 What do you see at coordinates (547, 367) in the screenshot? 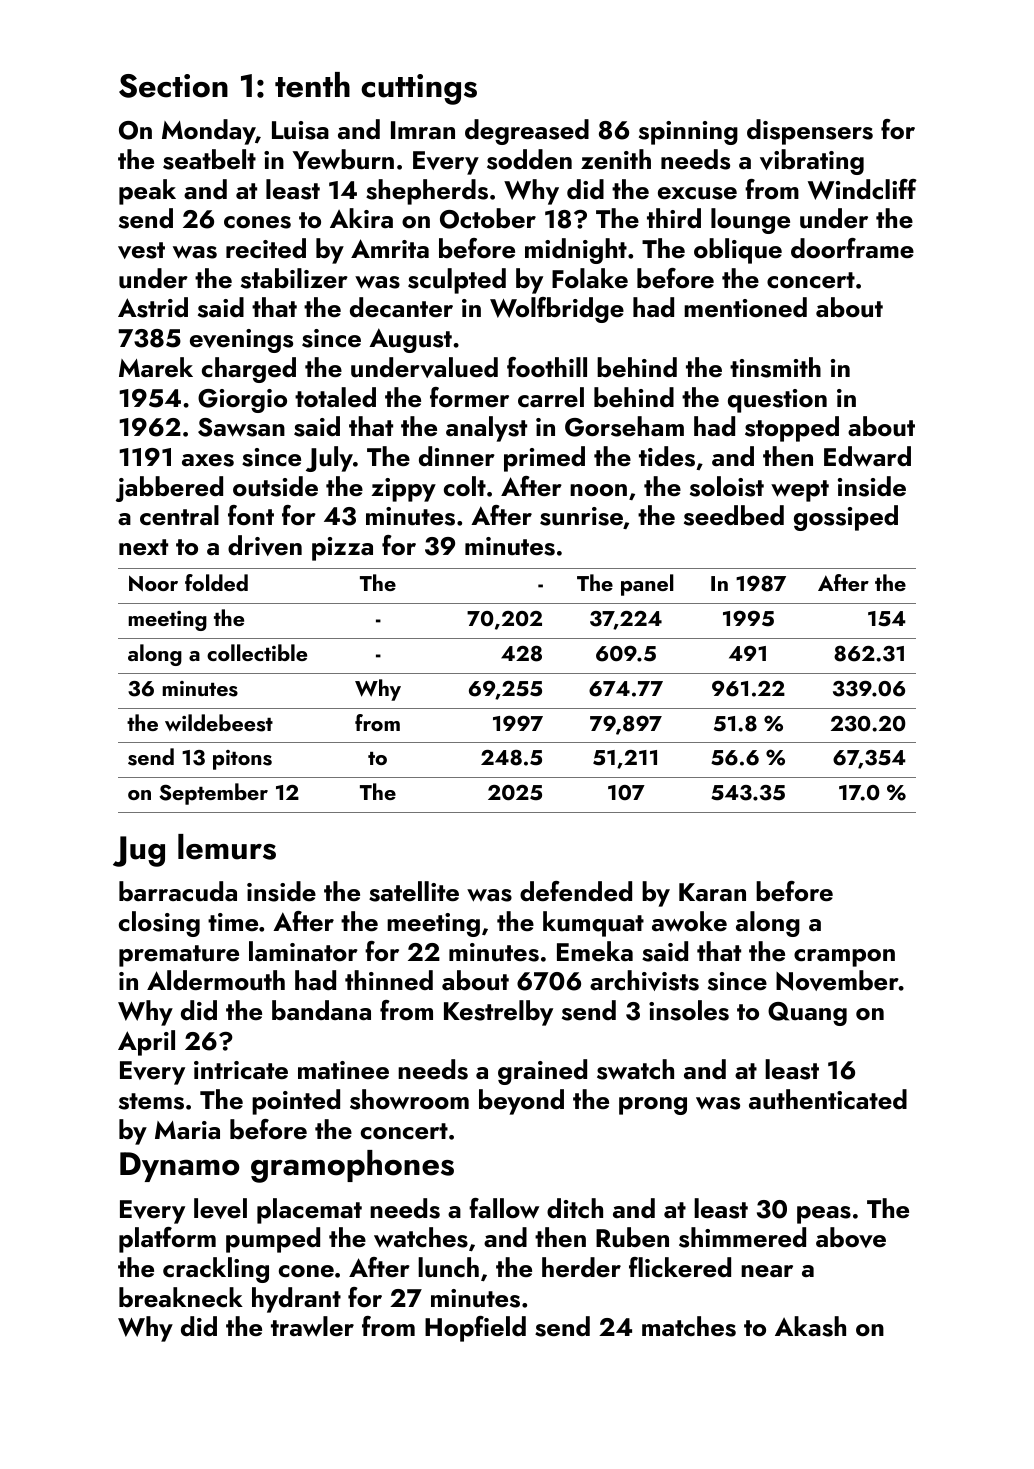
I see `foothill` at bounding box center [547, 367].
